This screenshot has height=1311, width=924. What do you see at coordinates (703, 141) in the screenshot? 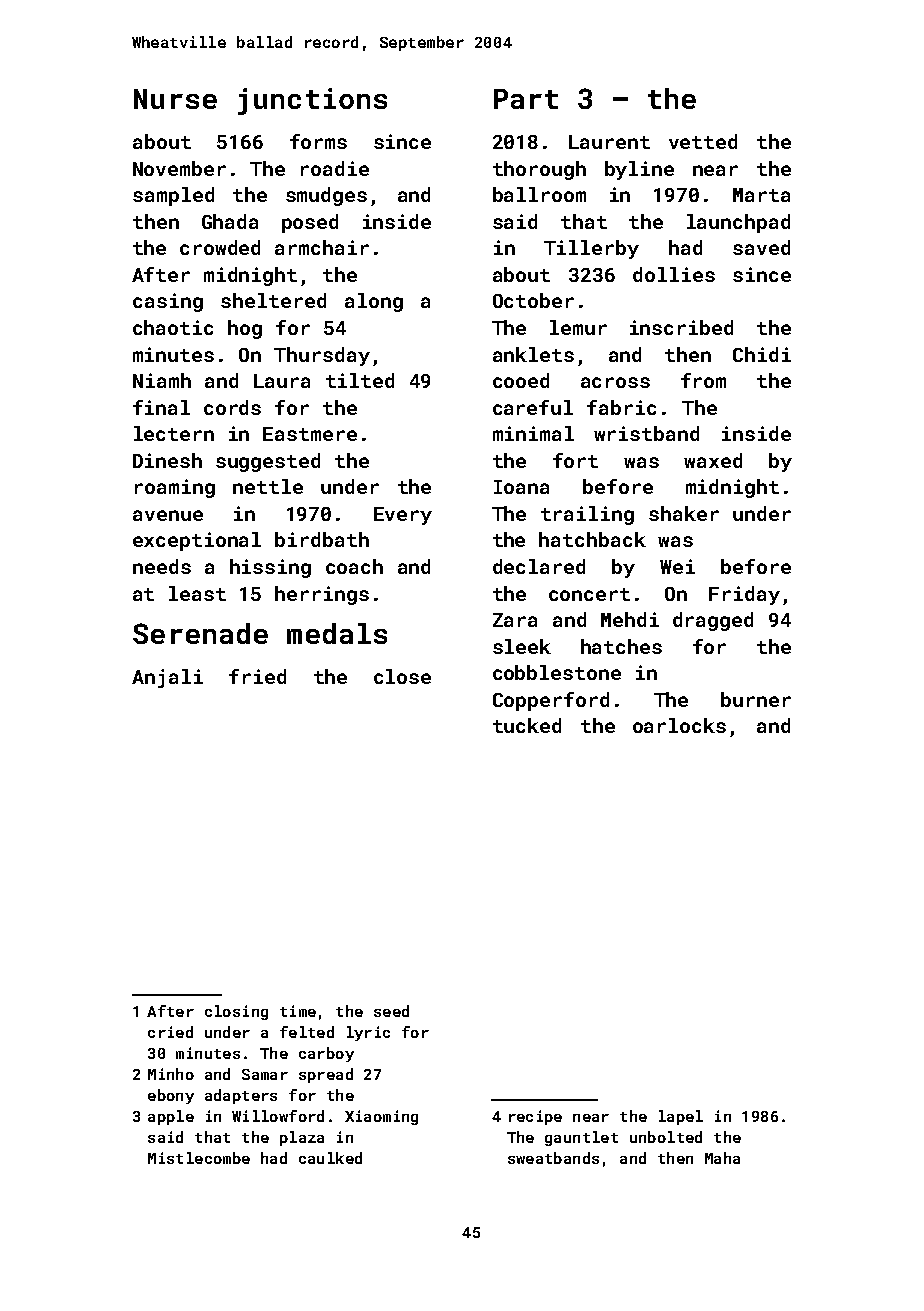
I see `vetted` at bounding box center [703, 141].
